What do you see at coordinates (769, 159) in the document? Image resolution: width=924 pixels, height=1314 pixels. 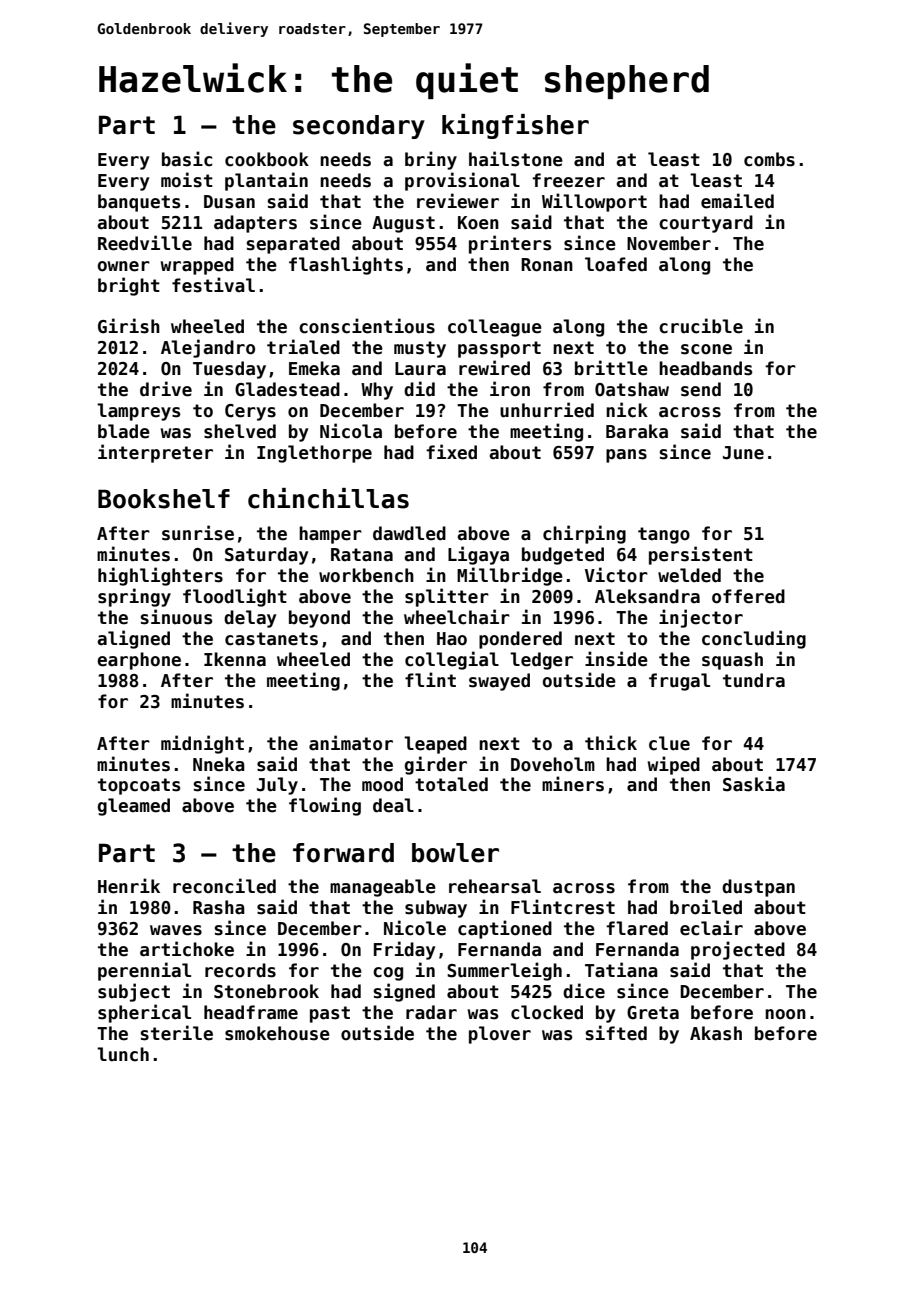 I see `combs` at bounding box center [769, 159].
